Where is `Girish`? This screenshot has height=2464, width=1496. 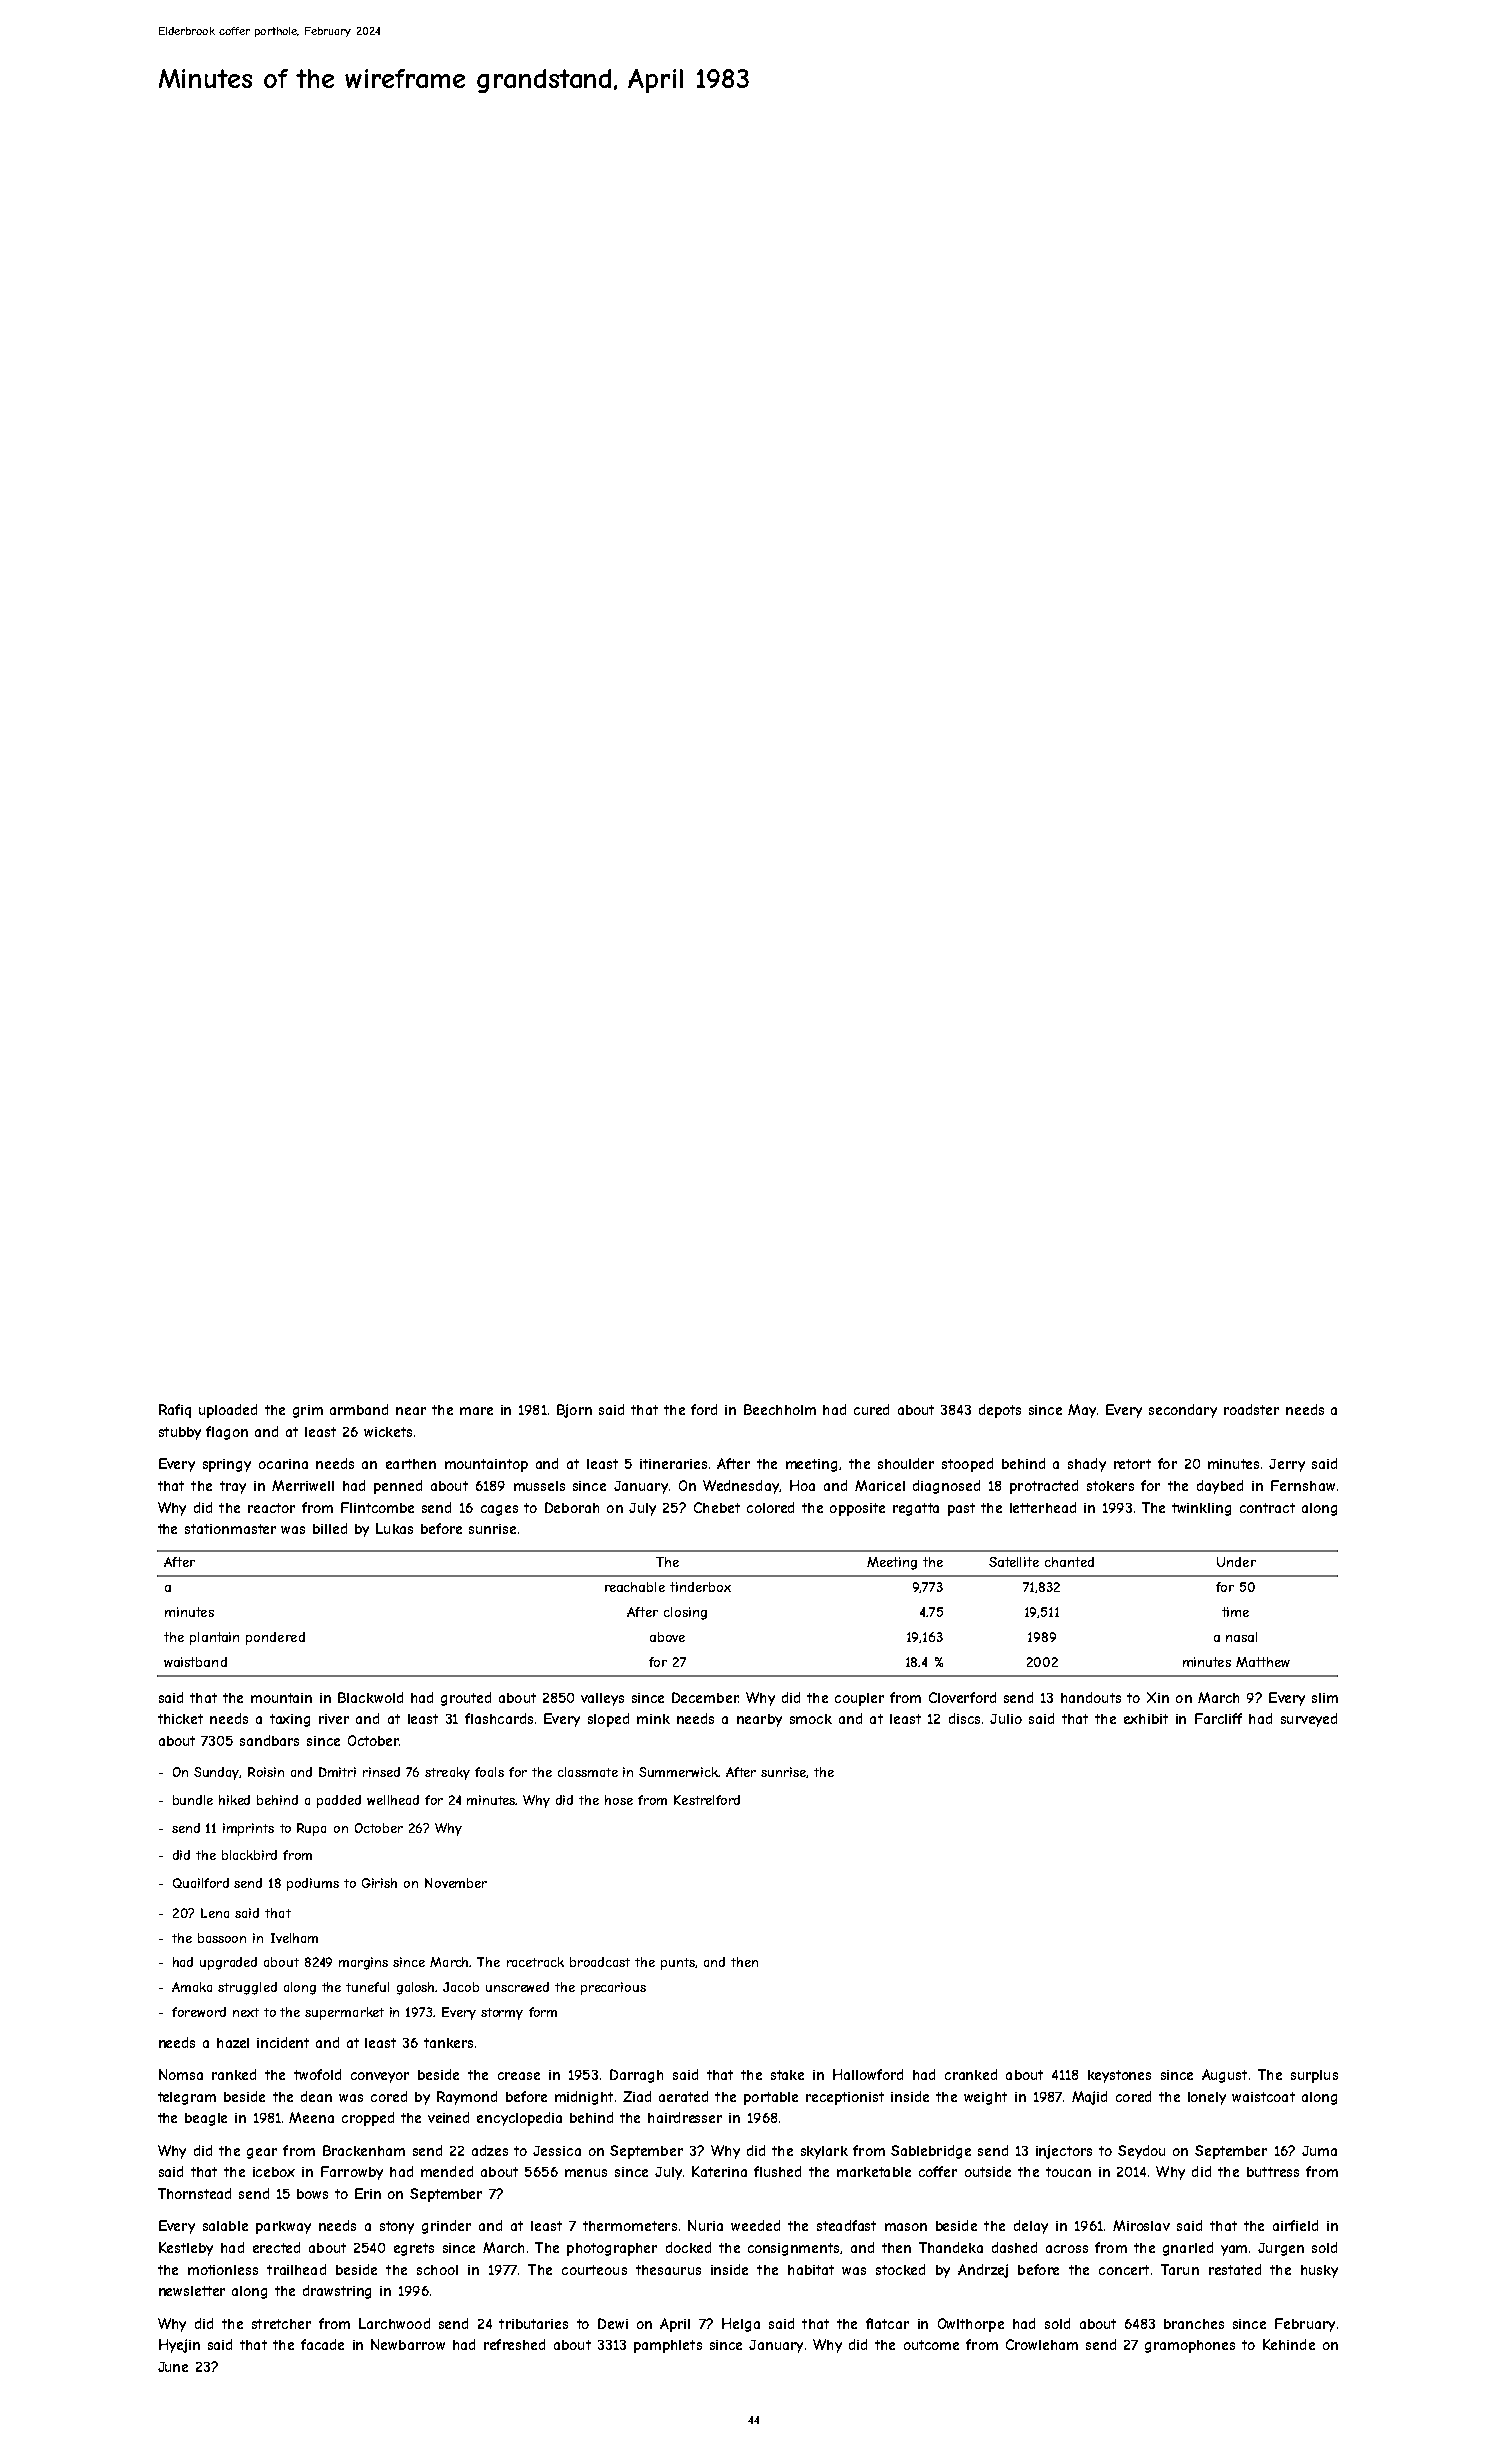 Girish is located at coordinates (379, 1883).
